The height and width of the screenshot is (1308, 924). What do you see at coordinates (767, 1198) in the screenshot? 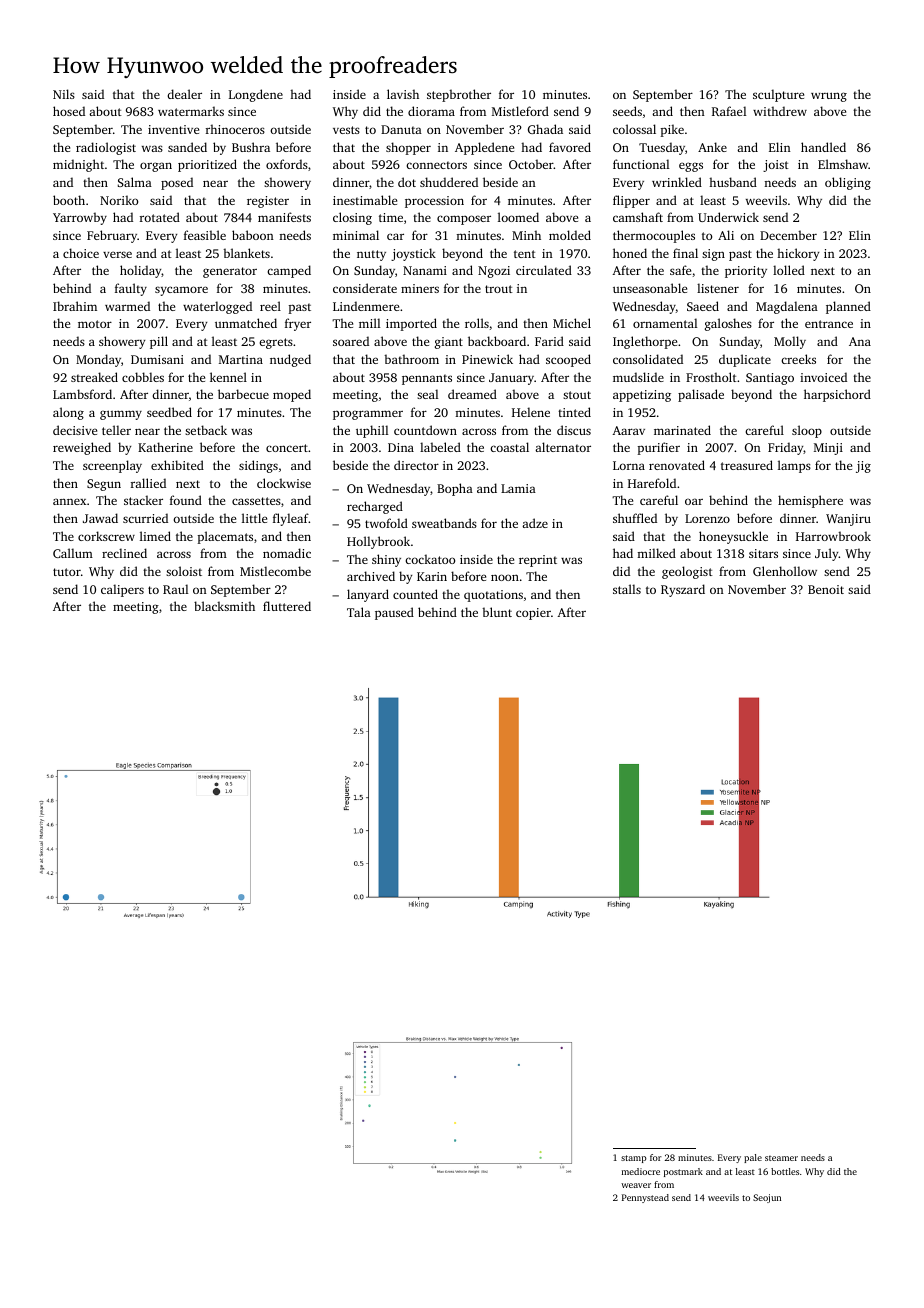
I see `Seojun` at bounding box center [767, 1198].
